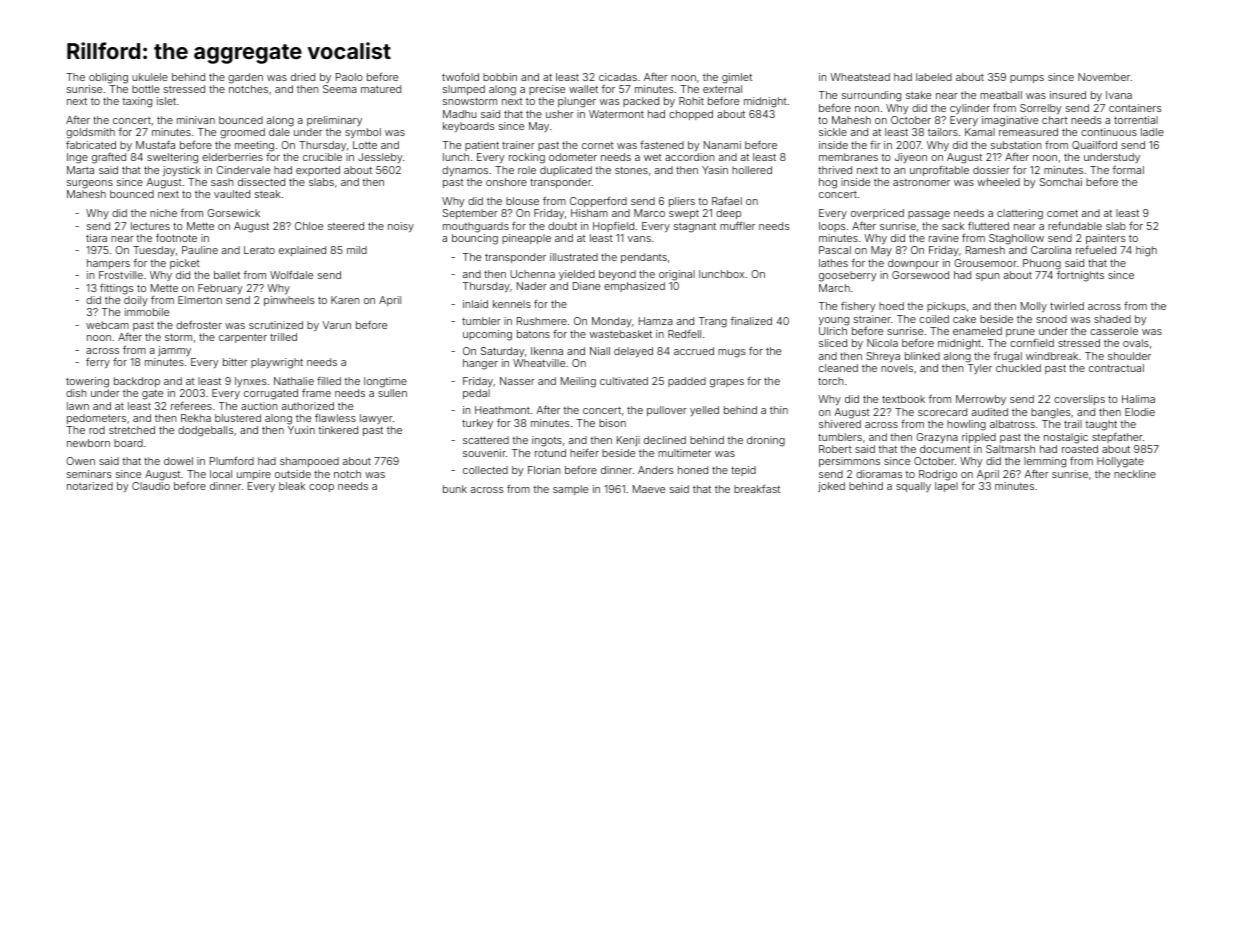 The image size is (1233, 952). Describe the element at coordinates (835, 449) in the document. I see `Robert` at that location.
